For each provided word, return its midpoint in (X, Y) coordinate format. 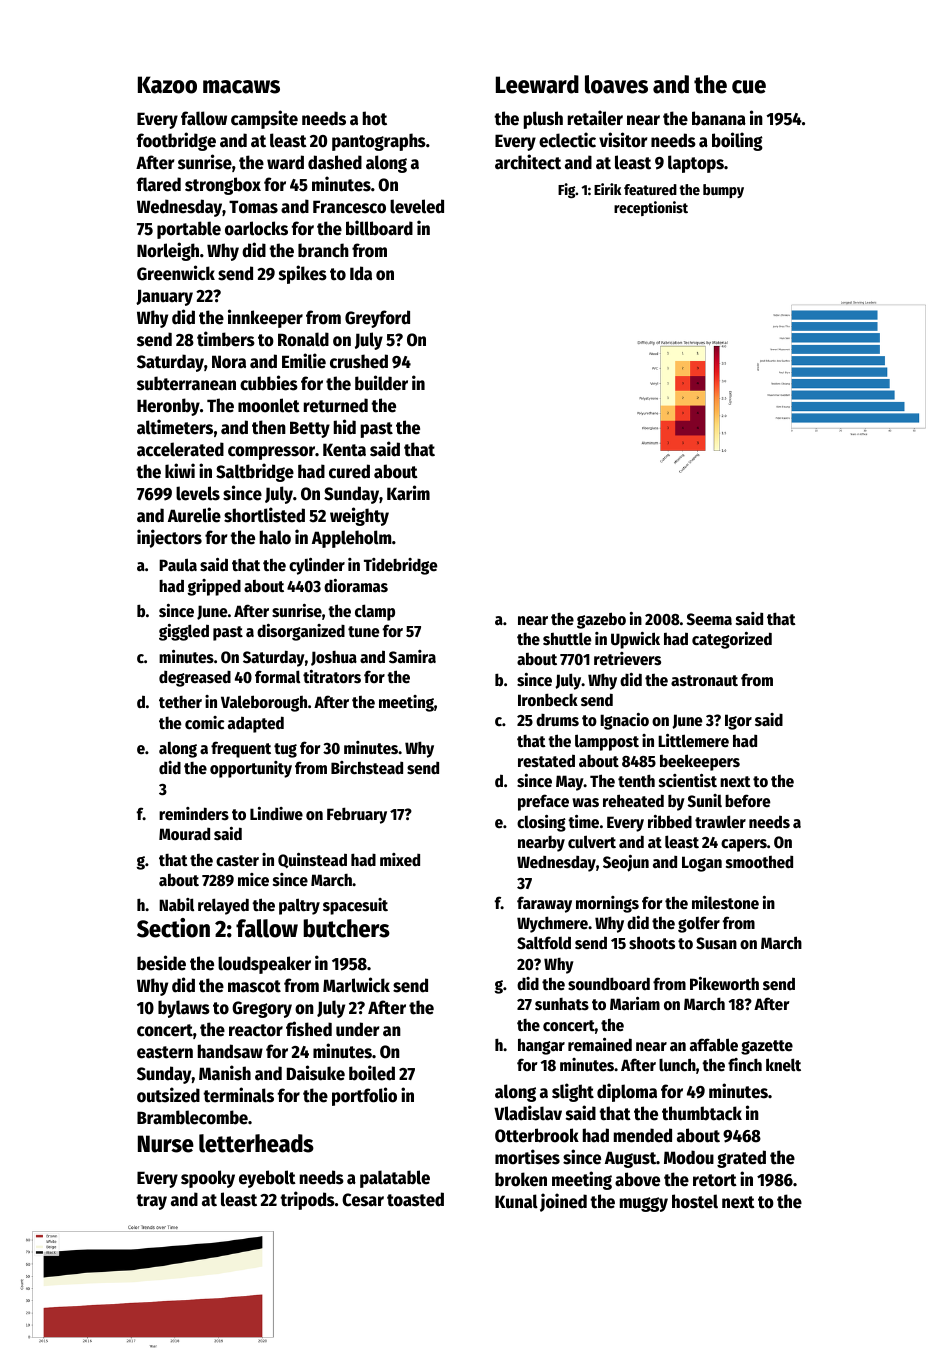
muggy (644, 1204)
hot (375, 118)
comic (204, 723)
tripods (307, 1200)
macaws (241, 87)
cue (749, 87)
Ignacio (624, 721)
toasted (415, 1199)
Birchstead (367, 768)
